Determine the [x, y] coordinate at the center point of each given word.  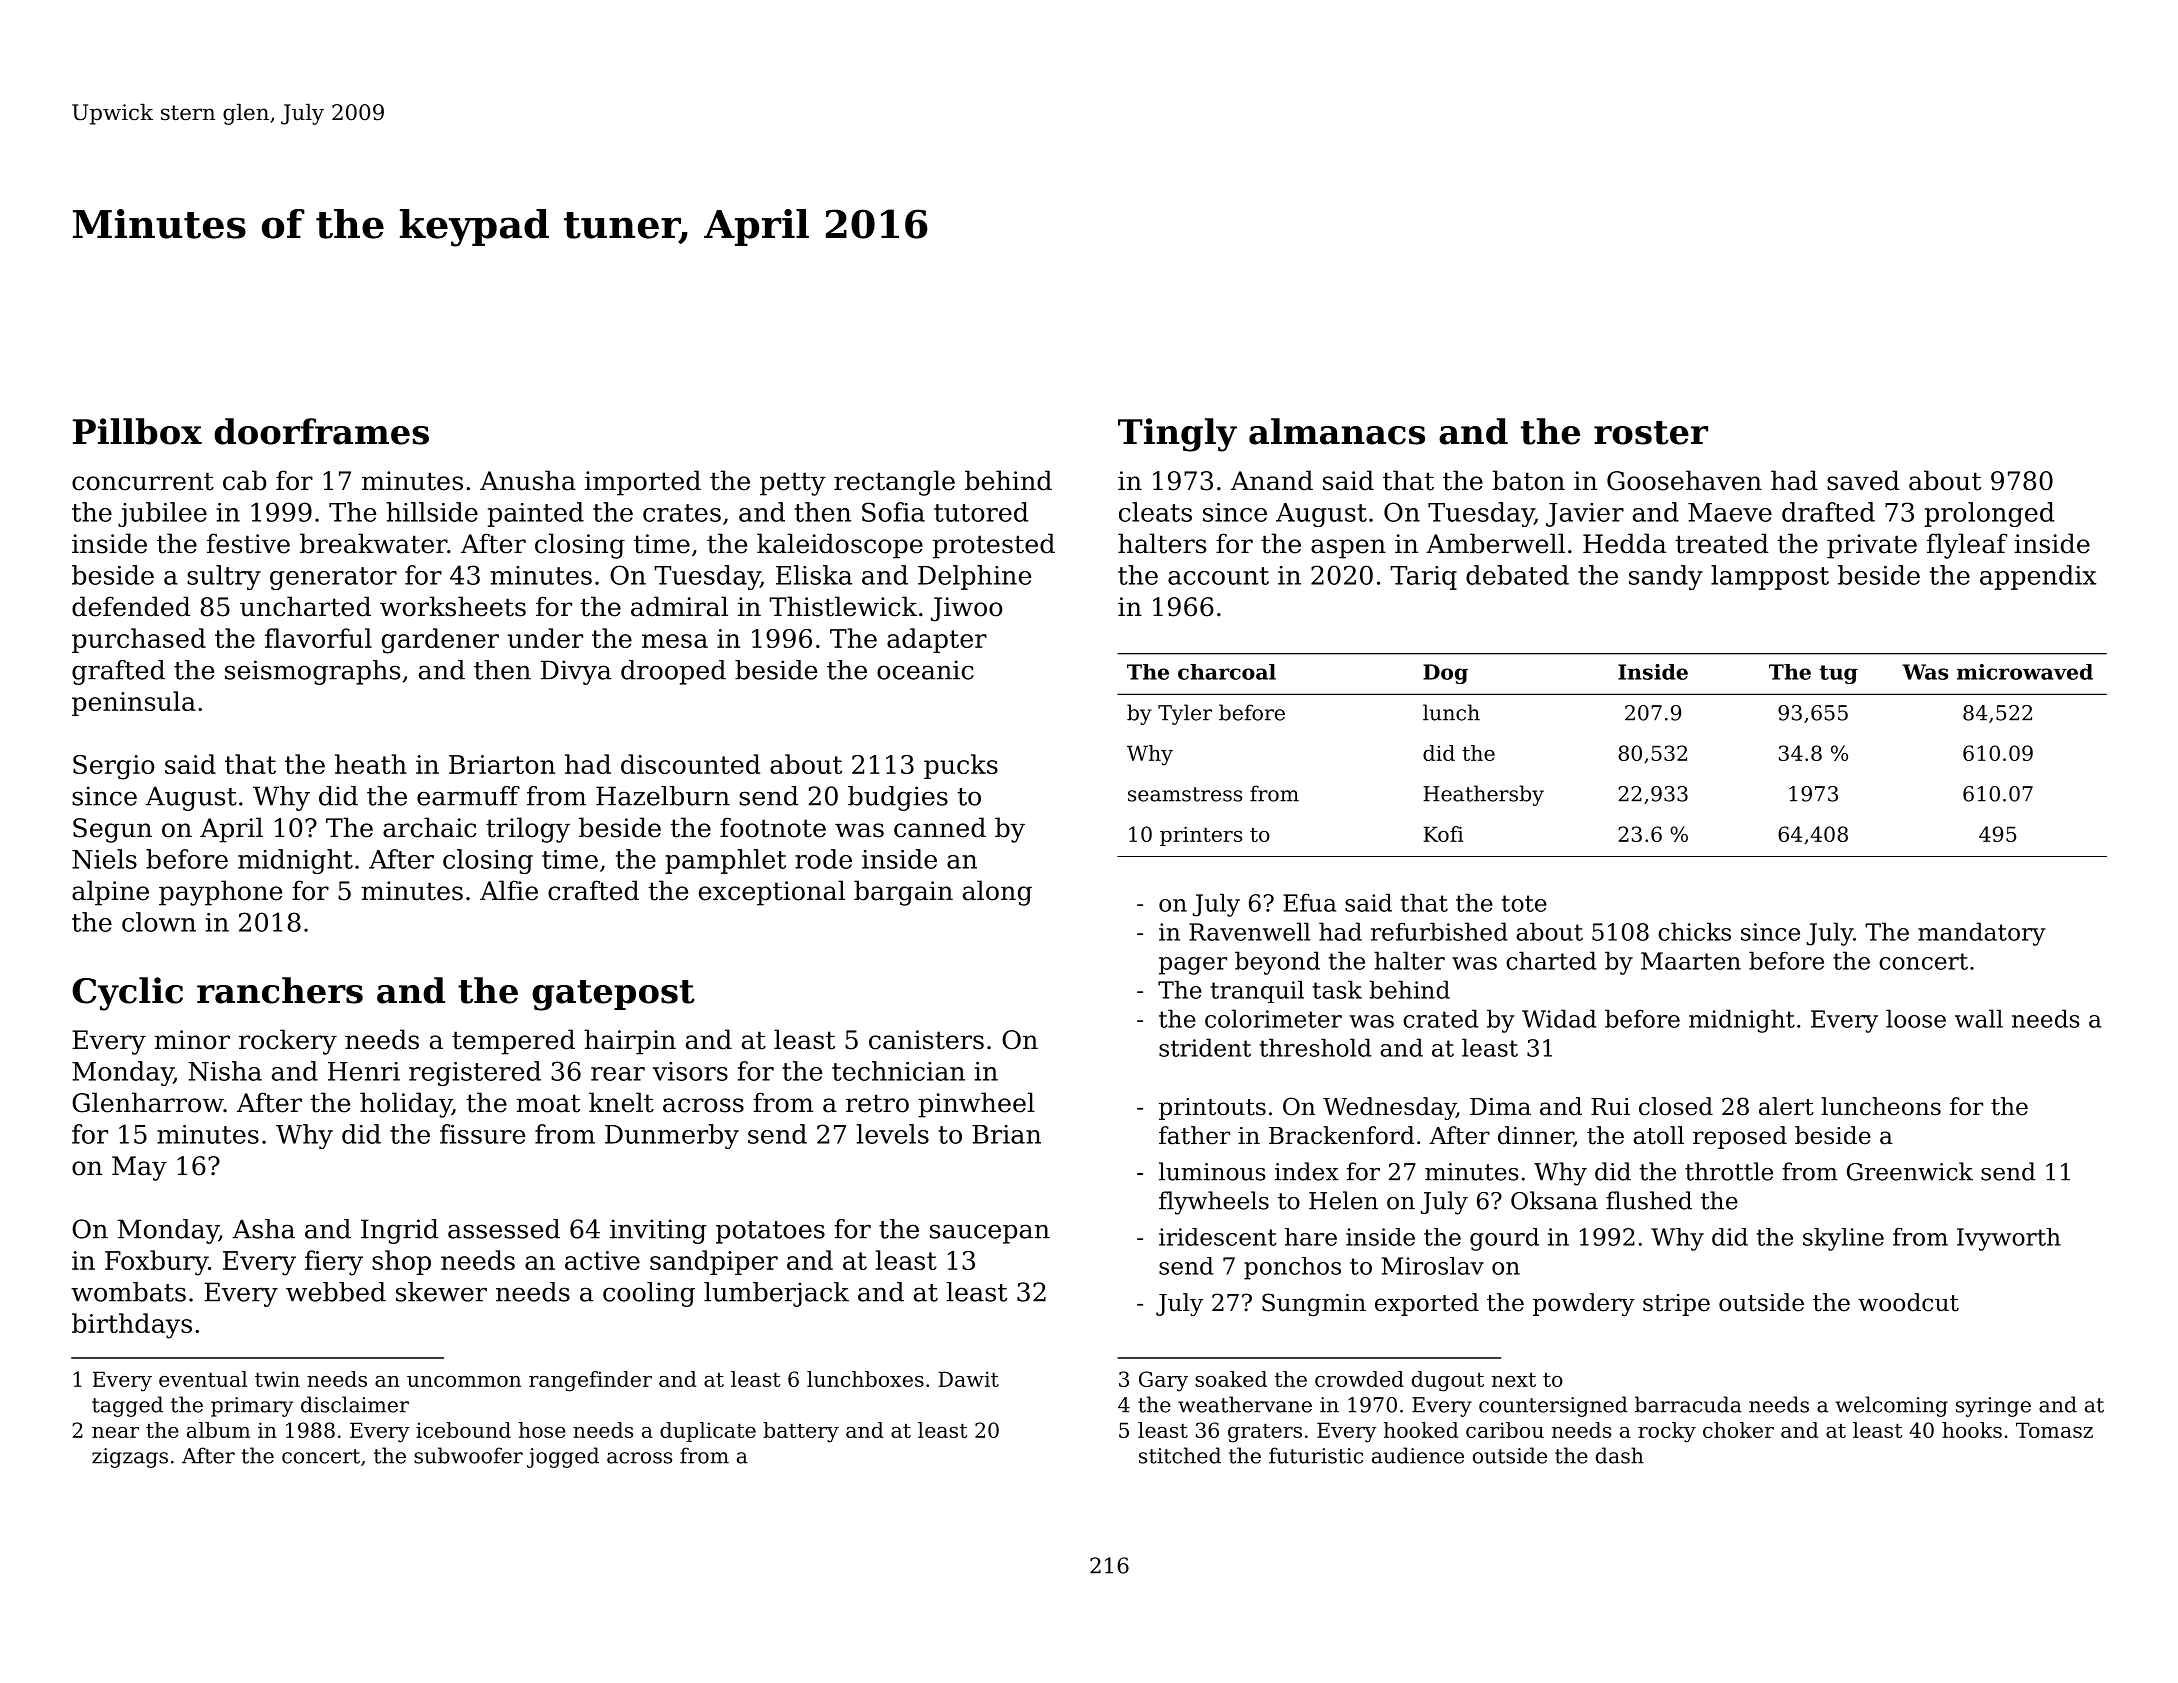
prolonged [1989, 514]
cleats [1155, 512]
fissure [482, 1134]
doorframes [321, 431]
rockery [288, 1042]
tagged [127, 1406]
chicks [1694, 931]
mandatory [1982, 934]
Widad [1559, 1018]
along [997, 893]
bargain [903, 893]
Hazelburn [663, 796]
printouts [1212, 1109]
